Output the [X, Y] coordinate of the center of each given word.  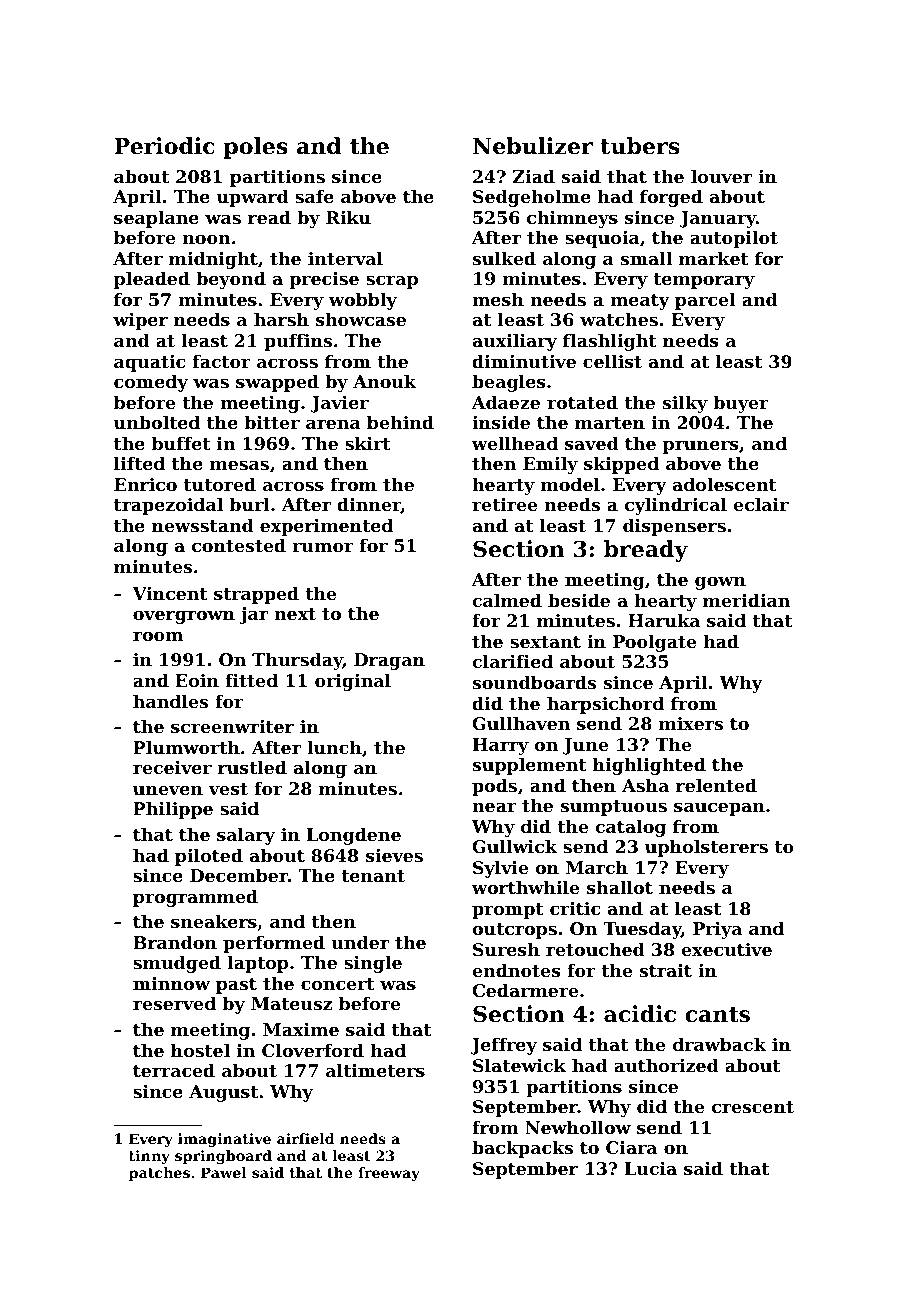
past [236, 986]
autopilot [734, 239]
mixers [691, 723]
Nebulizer [533, 146]
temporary [704, 281]
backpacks [522, 1149]
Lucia [651, 1168]
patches [159, 1174]
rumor [323, 547]
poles [256, 148]
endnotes [516, 970]
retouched [595, 949]
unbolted [157, 422]
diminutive [524, 361]
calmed [507, 600]
